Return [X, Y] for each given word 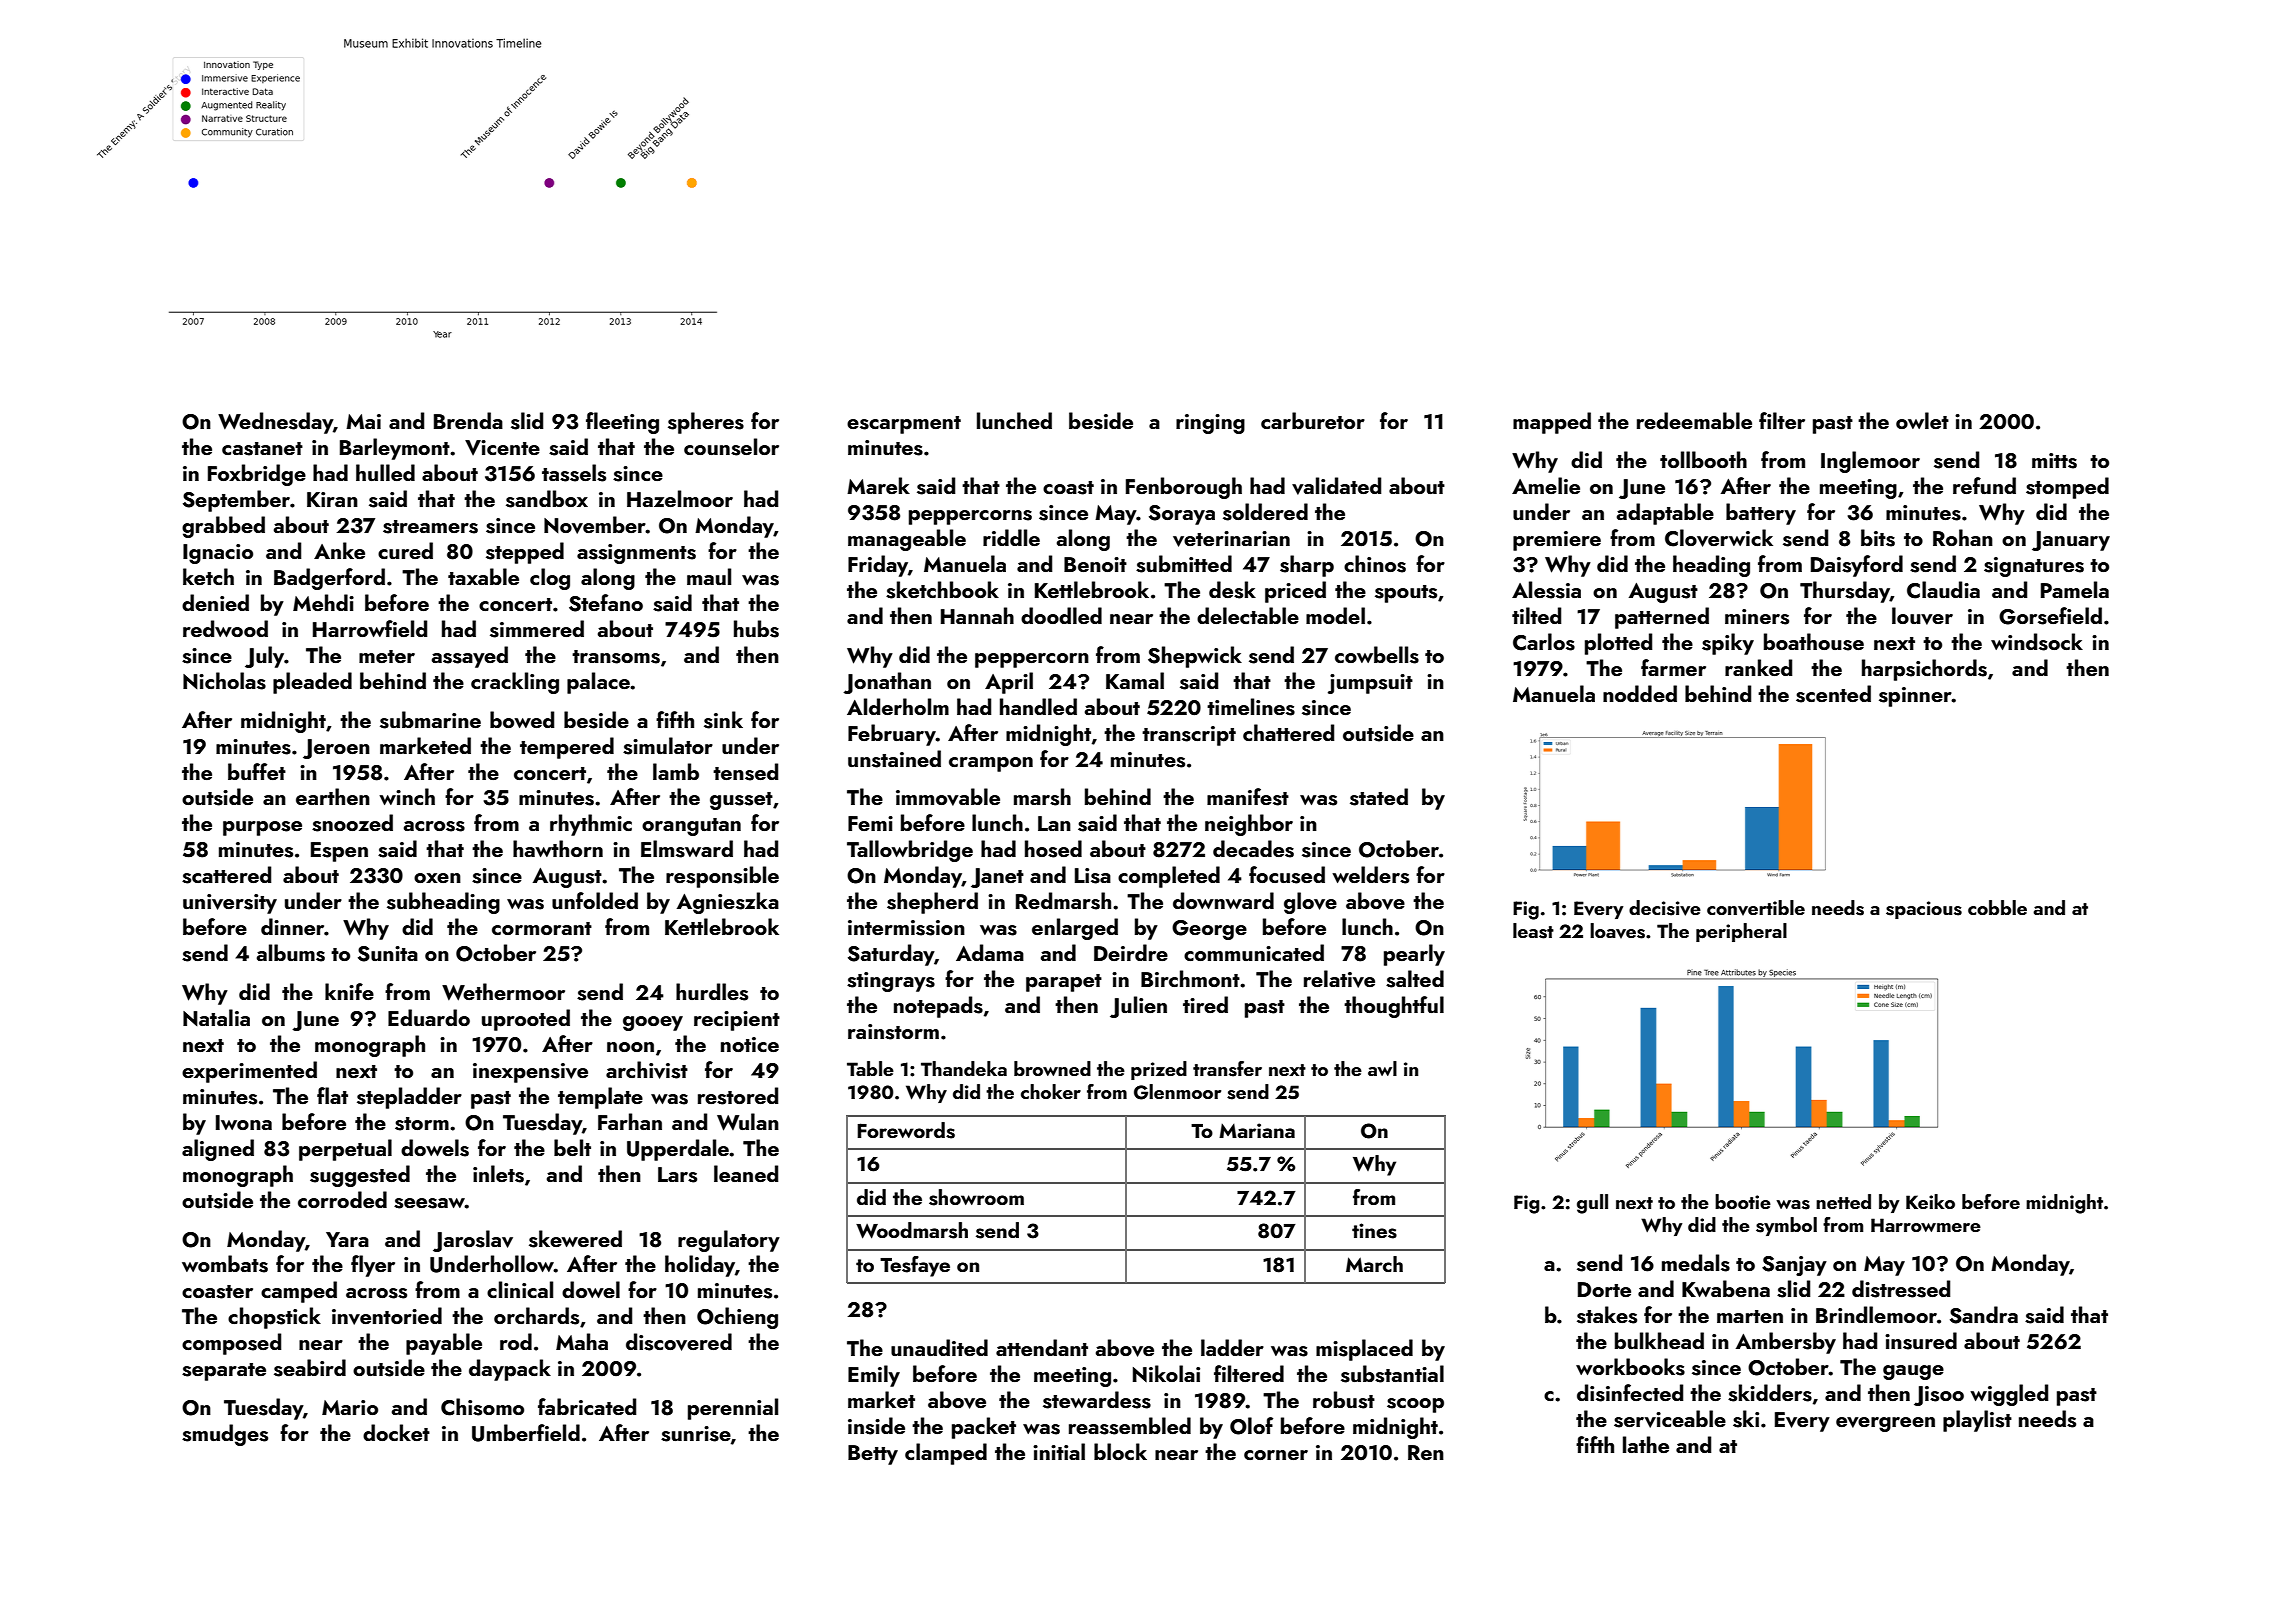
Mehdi [323, 602]
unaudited [939, 1347]
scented [1833, 694]
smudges [225, 1435]
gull [1592, 1204]
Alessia [1546, 590]
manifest [1248, 797]
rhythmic [591, 825]
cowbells [1377, 655]
